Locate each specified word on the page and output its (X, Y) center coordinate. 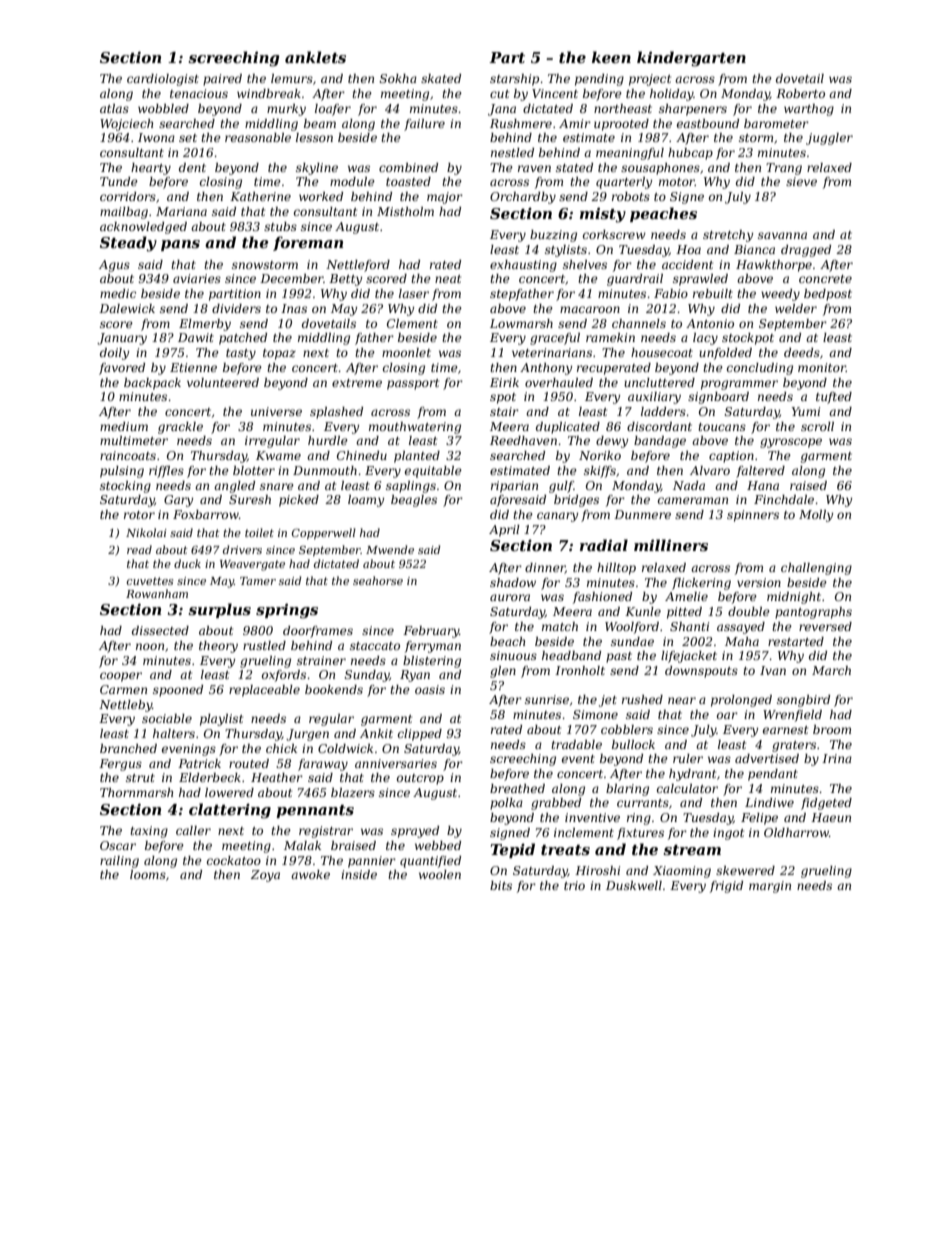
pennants (315, 811)
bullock (633, 744)
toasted (408, 181)
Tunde (119, 181)
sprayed (415, 832)
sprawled (700, 280)
